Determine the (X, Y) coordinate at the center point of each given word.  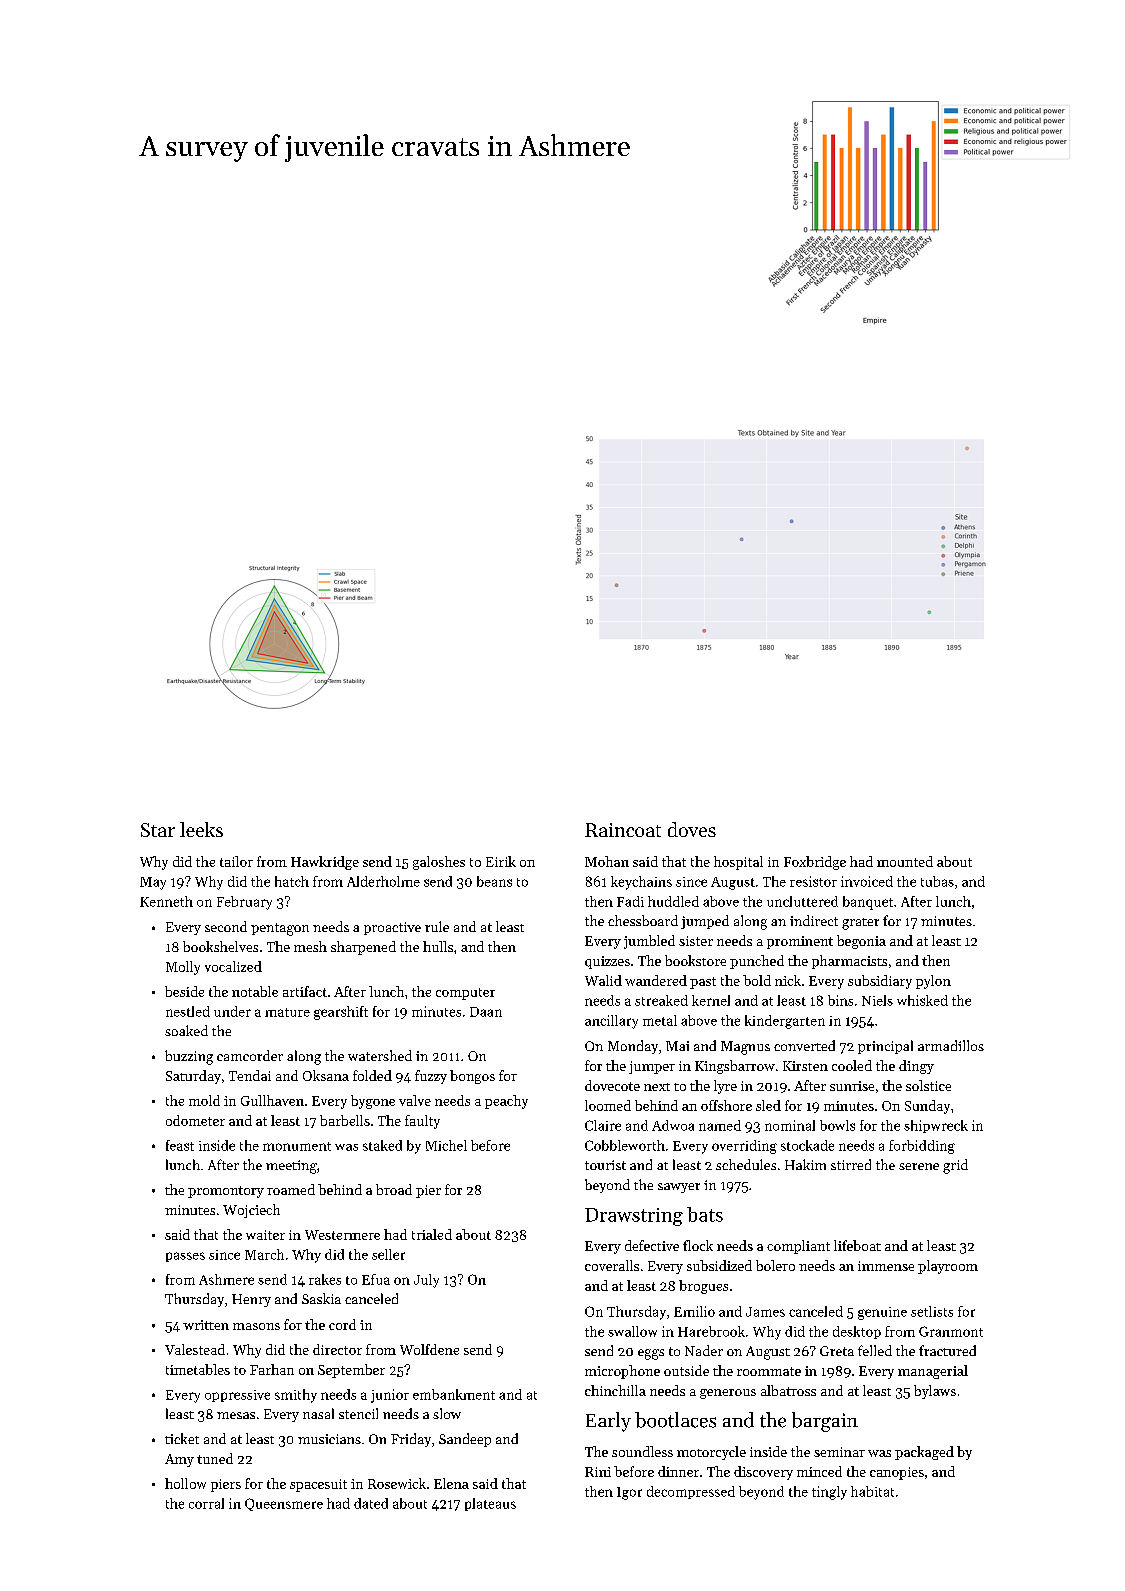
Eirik (501, 861)
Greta (837, 1351)
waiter (265, 1235)
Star (158, 830)
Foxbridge (815, 863)
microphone (622, 1372)
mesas (236, 1415)
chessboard (643, 920)
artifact (305, 991)
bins (840, 1000)
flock (698, 1245)
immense (886, 1266)
